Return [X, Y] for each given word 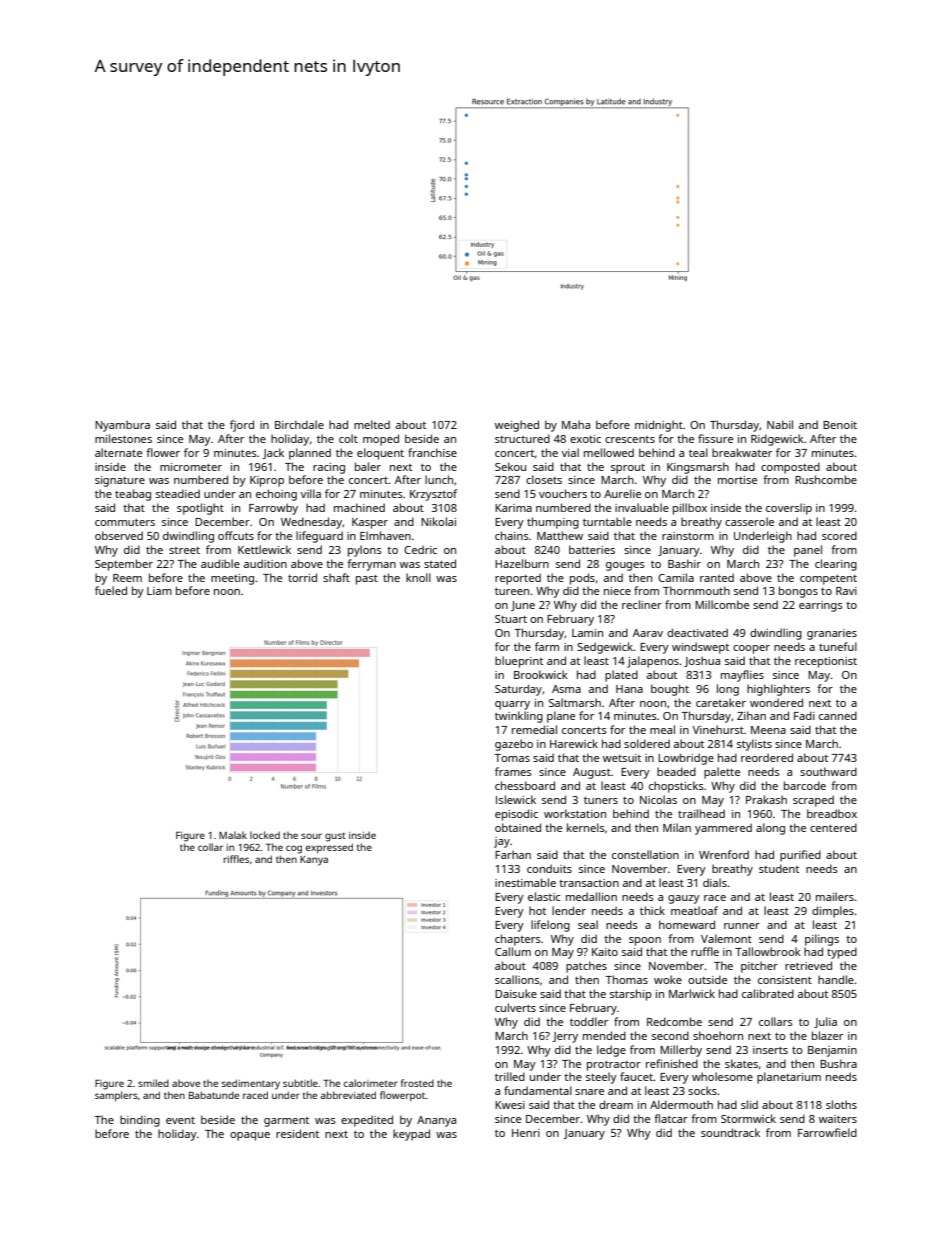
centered [833, 827]
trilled [510, 1076]
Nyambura [122, 426]
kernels [586, 827]
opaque [250, 1136]
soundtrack [730, 1132]
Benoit [840, 425]
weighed [517, 426]
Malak [233, 835]
